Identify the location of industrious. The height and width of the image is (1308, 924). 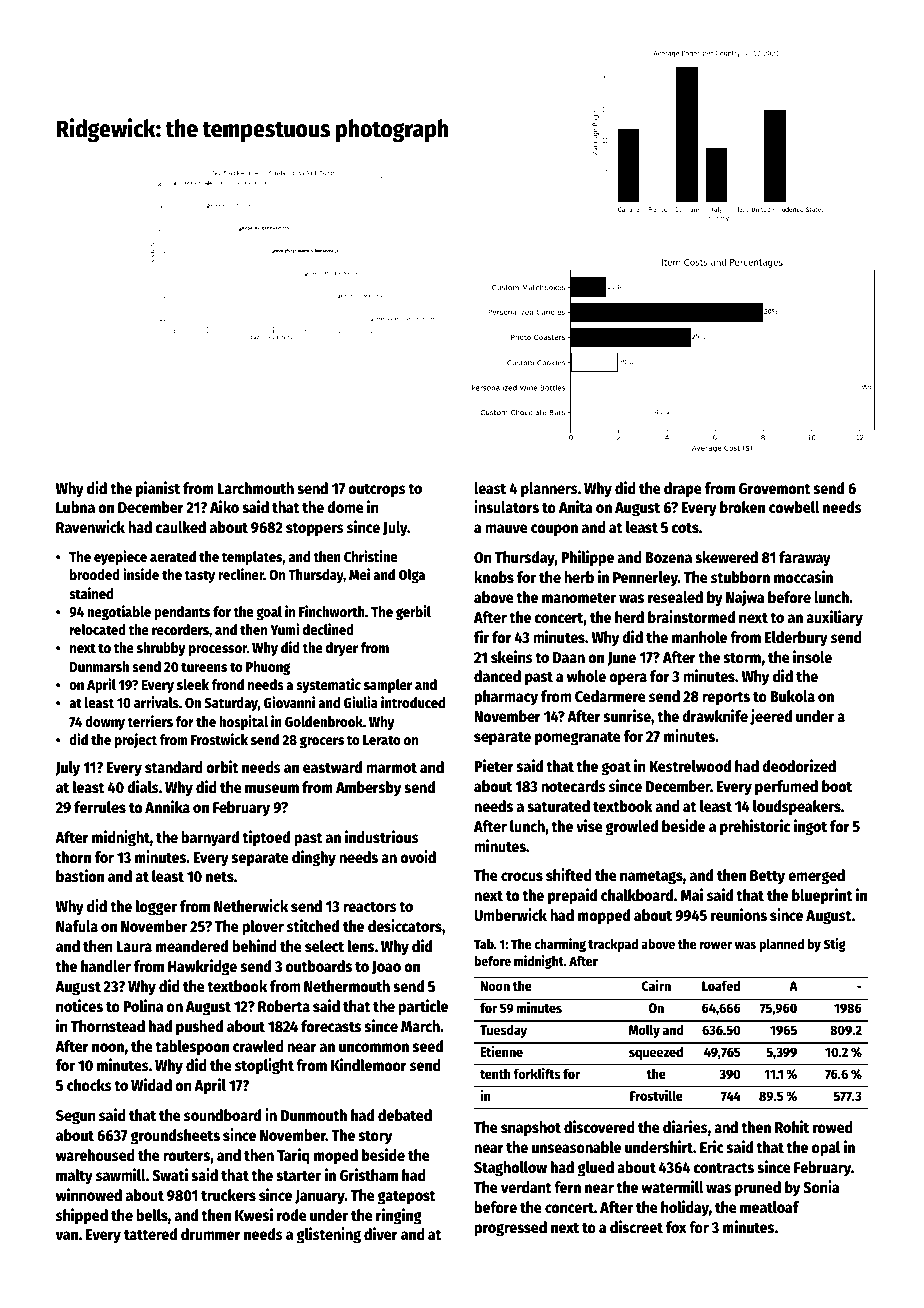
(382, 836).
